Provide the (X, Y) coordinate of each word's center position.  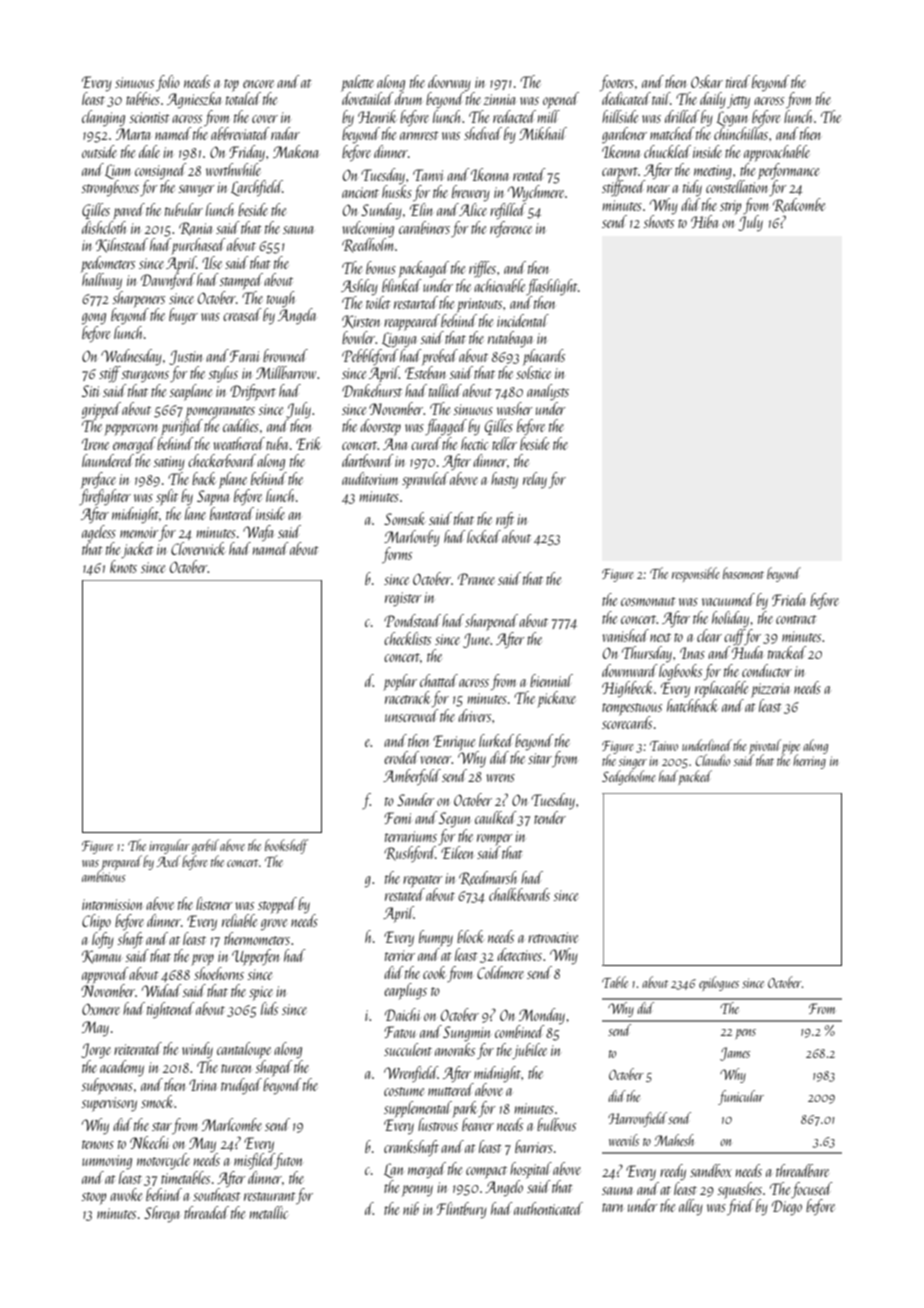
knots (123, 566)
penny (417, 1191)
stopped (277, 905)
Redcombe (799, 205)
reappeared (412, 322)
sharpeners (138, 299)
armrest (419, 135)
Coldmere (500, 972)
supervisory (109, 1104)
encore (258, 84)
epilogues (719, 983)
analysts (548, 392)
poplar (400, 682)
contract (796, 619)
